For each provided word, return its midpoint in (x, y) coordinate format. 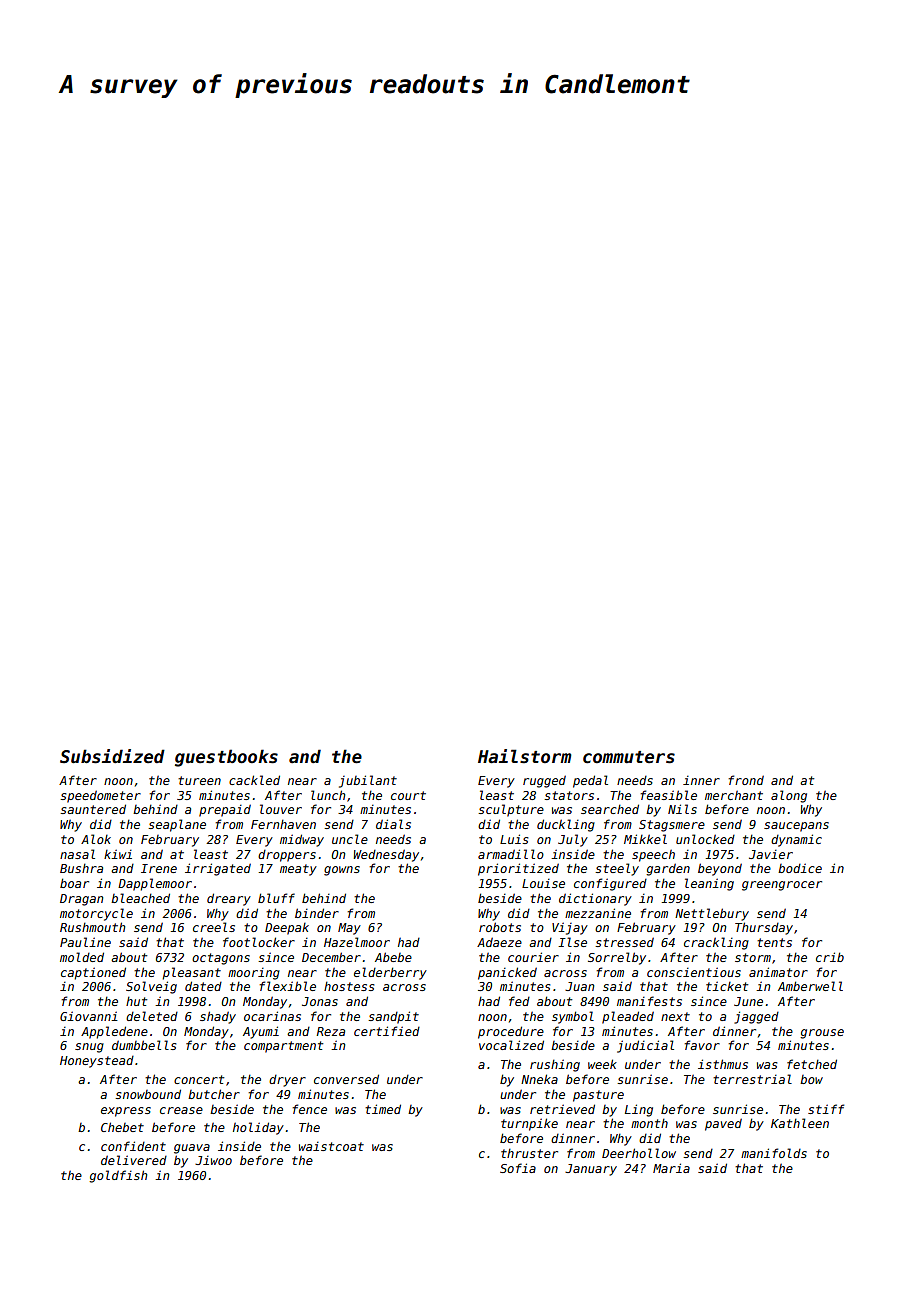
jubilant (368, 781)
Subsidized (112, 756)
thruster (529, 1153)
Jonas (320, 1001)
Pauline (85, 942)
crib (830, 957)
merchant (734, 795)
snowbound (148, 1094)
